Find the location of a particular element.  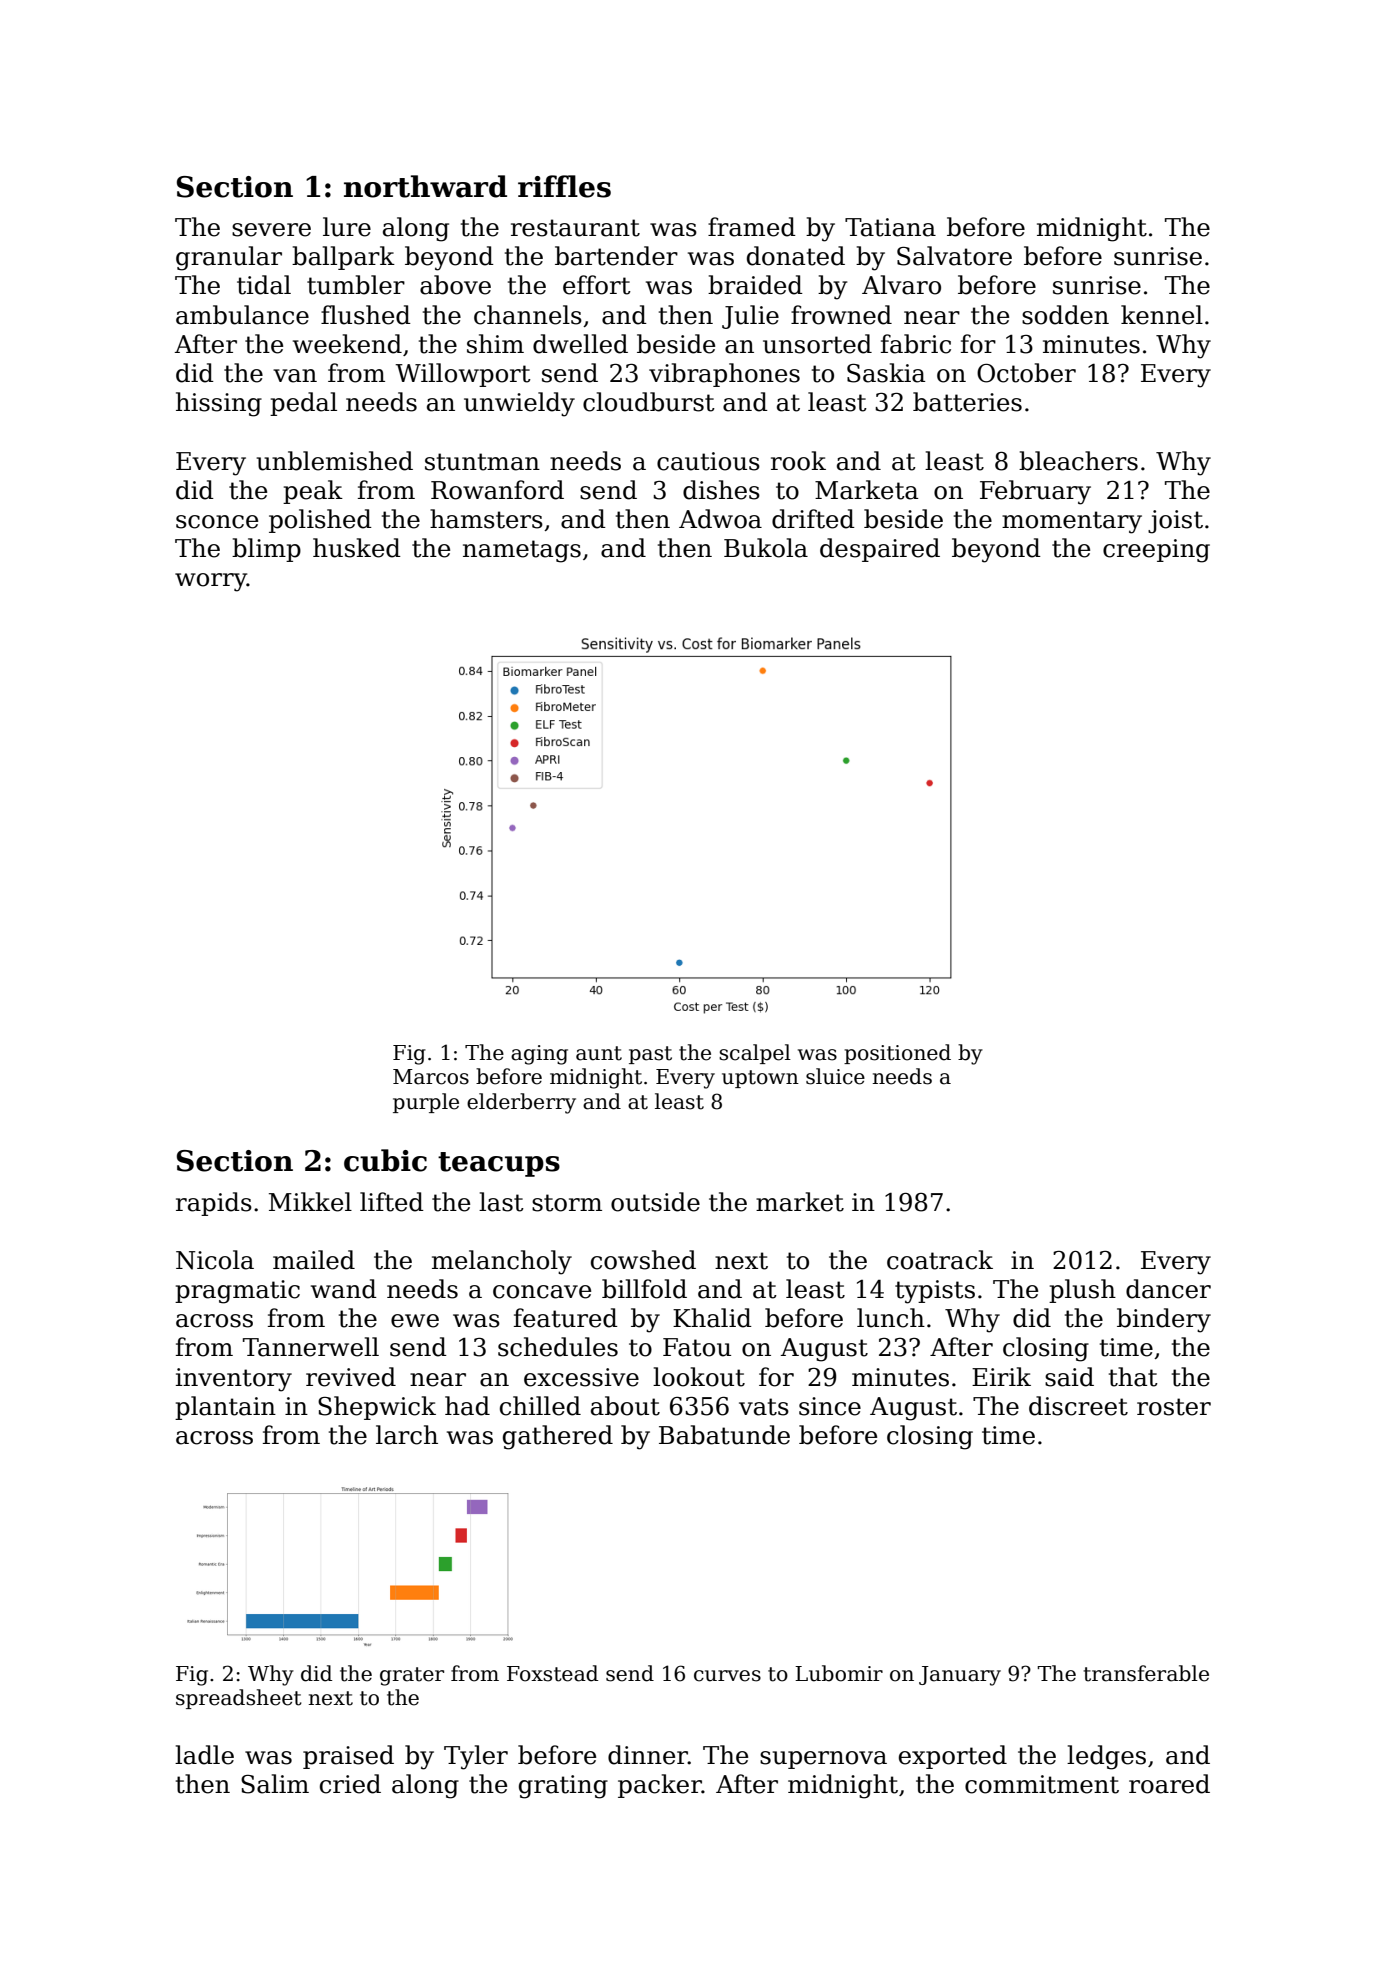

Salim is located at coordinates (275, 1784).
